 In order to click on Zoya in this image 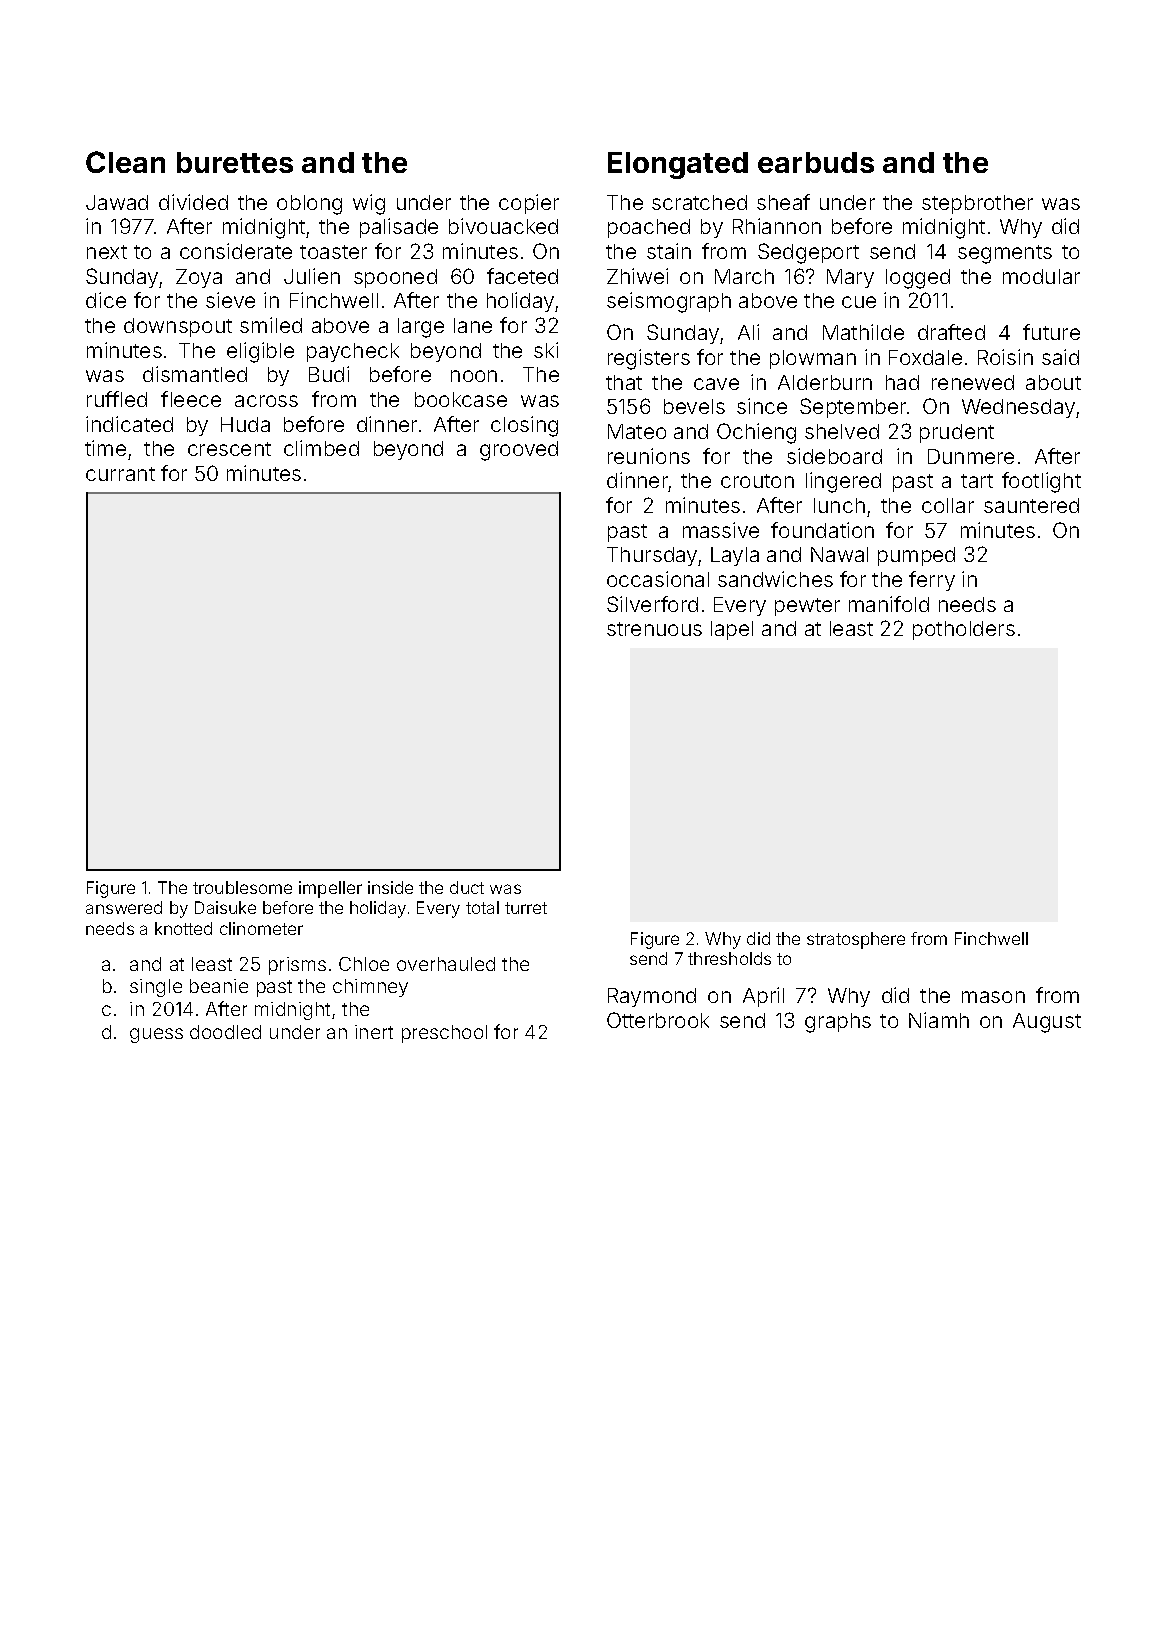, I will do `click(199, 278)`.
